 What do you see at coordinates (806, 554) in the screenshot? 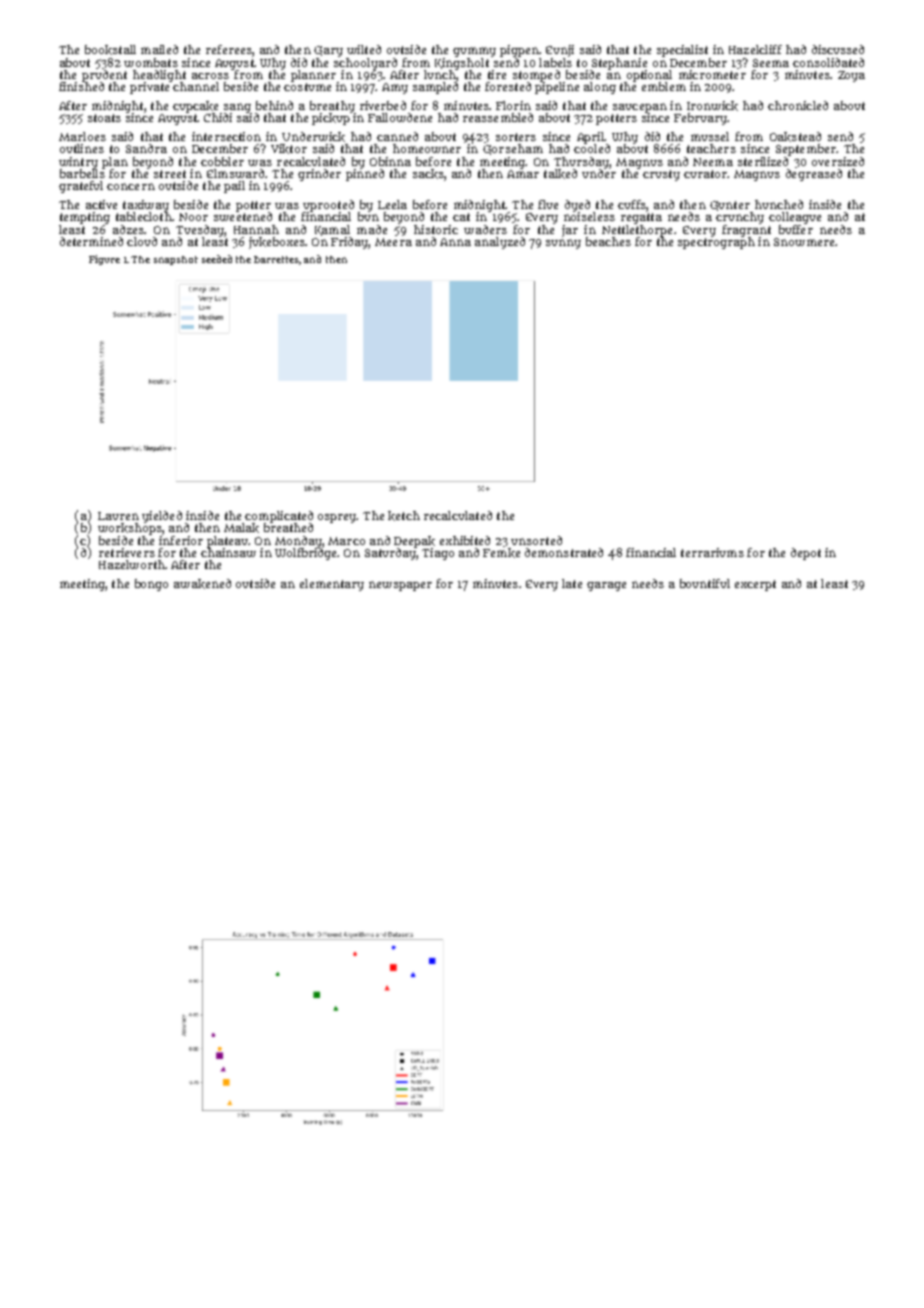
I see `depot` at bounding box center [806, 554].
